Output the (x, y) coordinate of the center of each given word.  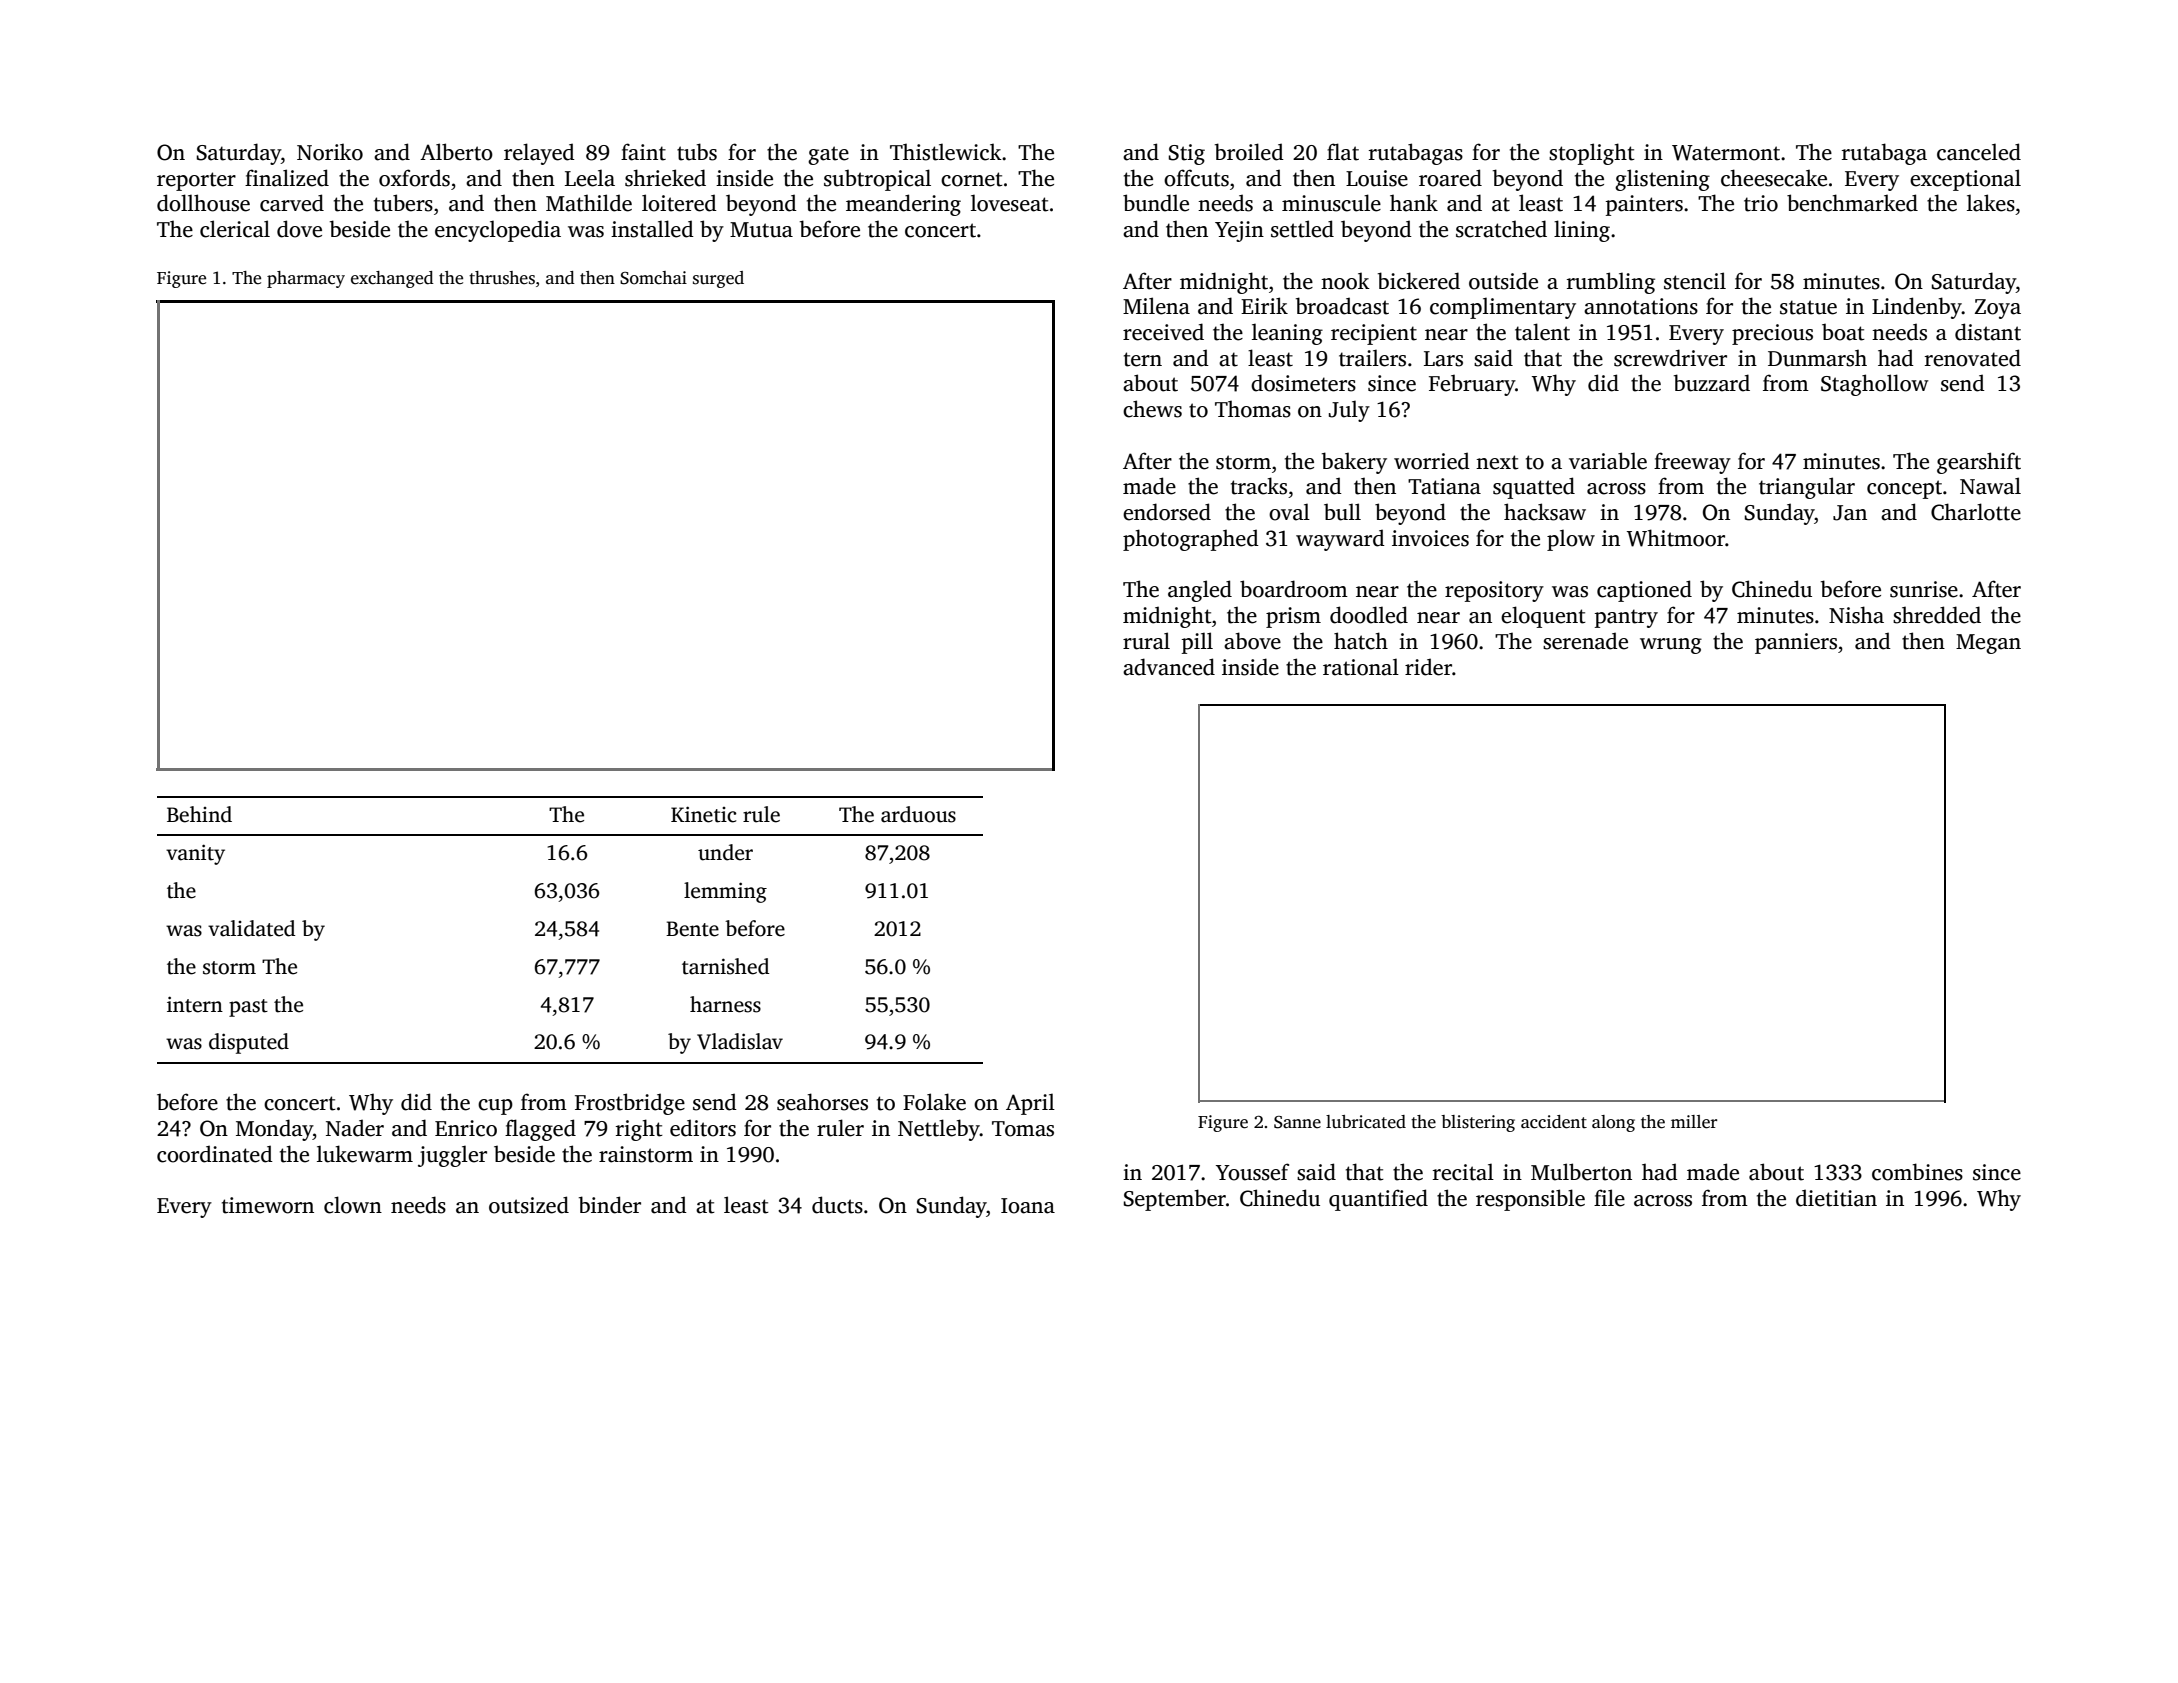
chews (1152, 409)
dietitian (1836, 1198)
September (1175, 1200)
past (248, 1008)
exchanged (392, 279)
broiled (1249, 152)
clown (353, 1205)
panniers (1796, 643)
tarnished (725, 966)
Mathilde (589, 203)
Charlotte (1976, 512)
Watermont (1726, 153)
